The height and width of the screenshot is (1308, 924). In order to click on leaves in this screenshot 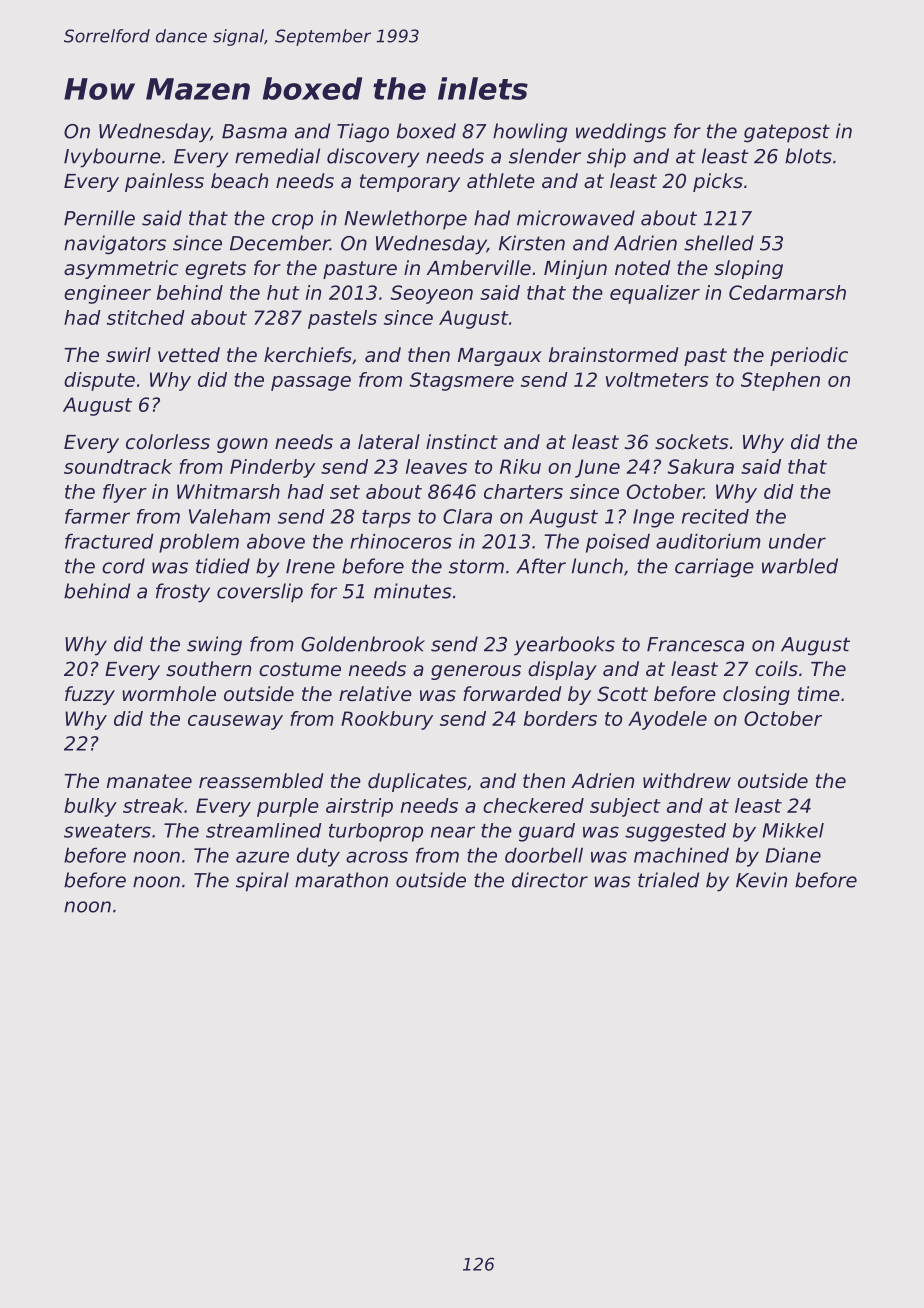, I will do `click(436, 466)`.
